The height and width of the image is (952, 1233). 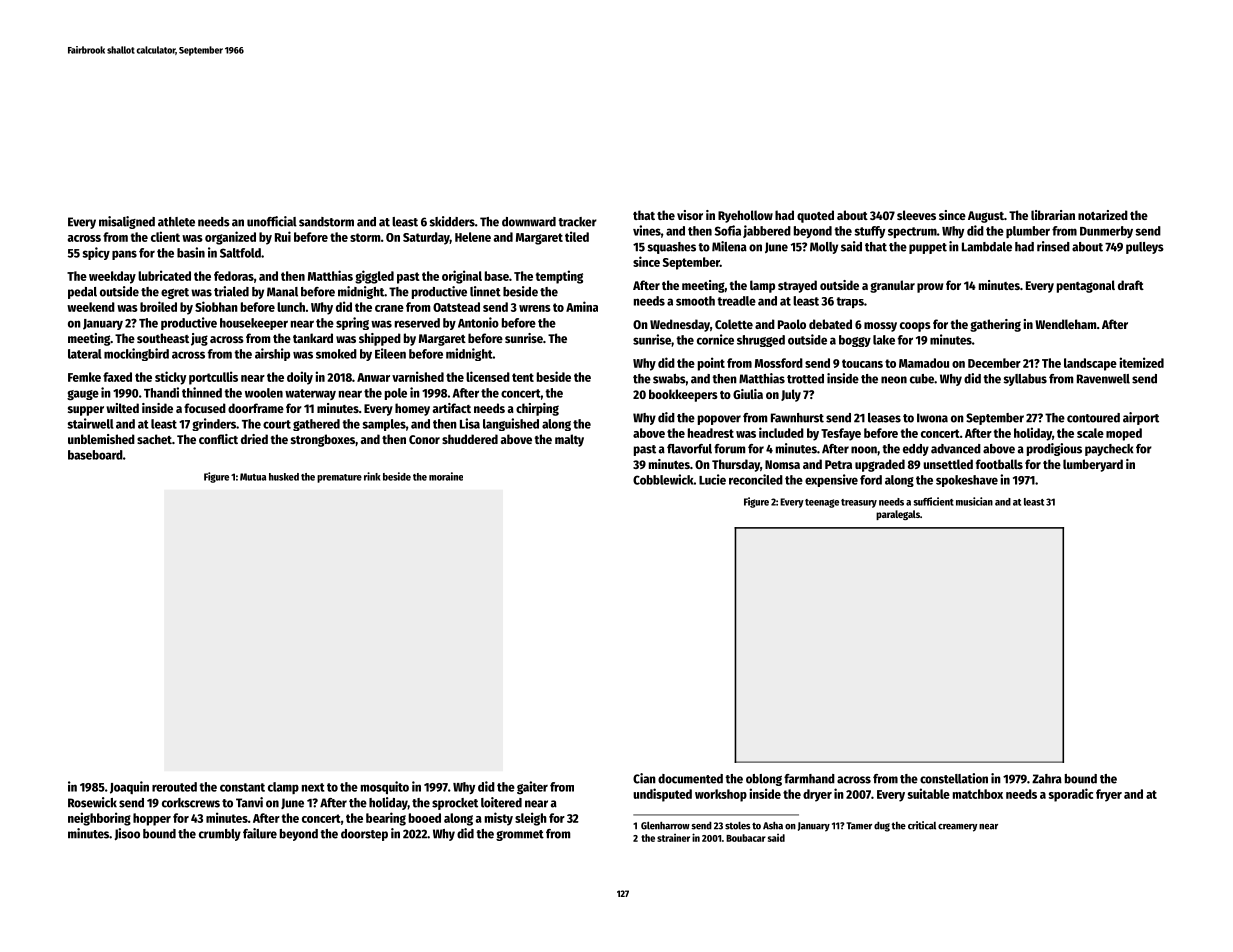 I want to click on spring, so click(x=352, y=323).
